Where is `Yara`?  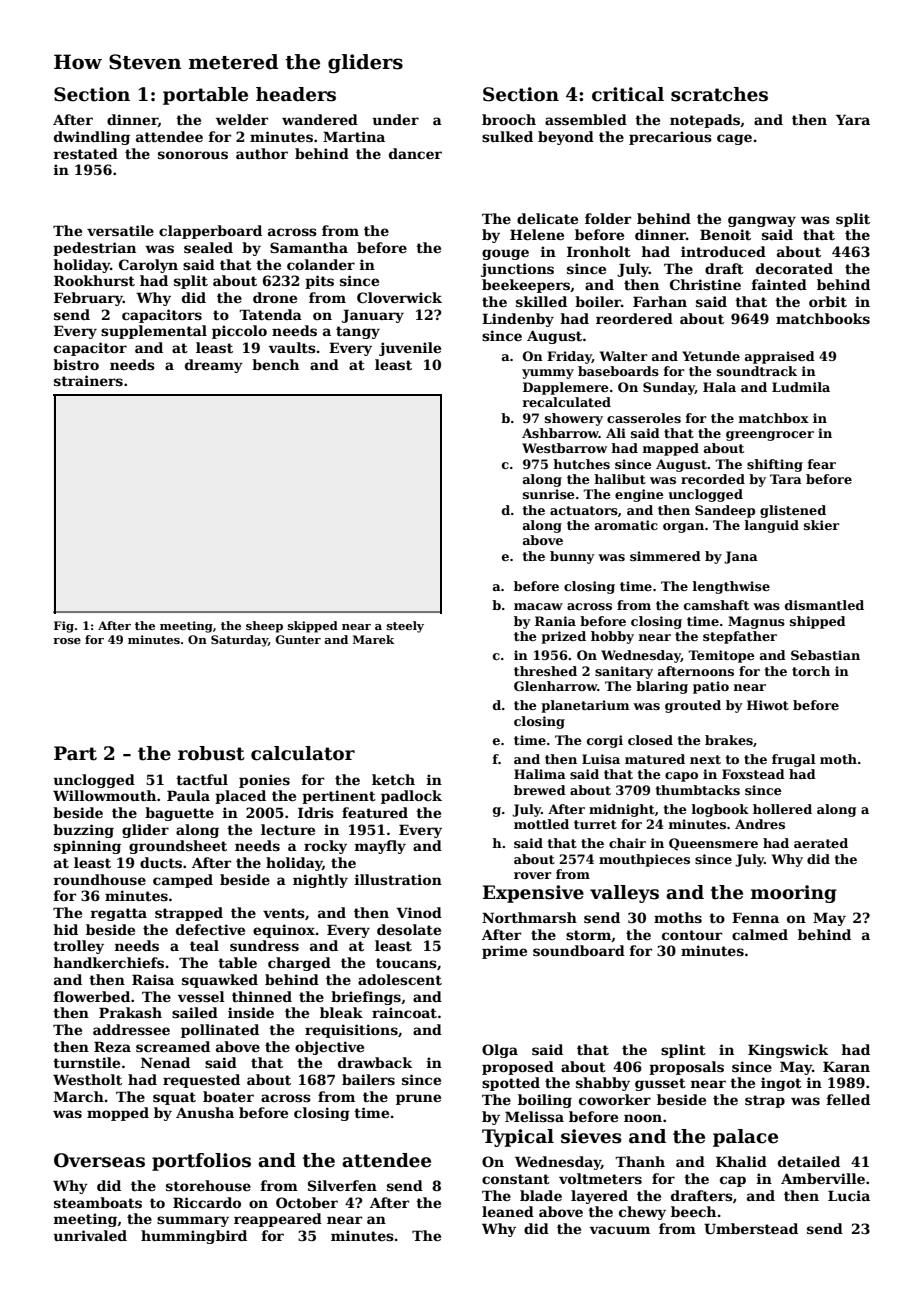 Yara is located at coordinates (853, 119).
